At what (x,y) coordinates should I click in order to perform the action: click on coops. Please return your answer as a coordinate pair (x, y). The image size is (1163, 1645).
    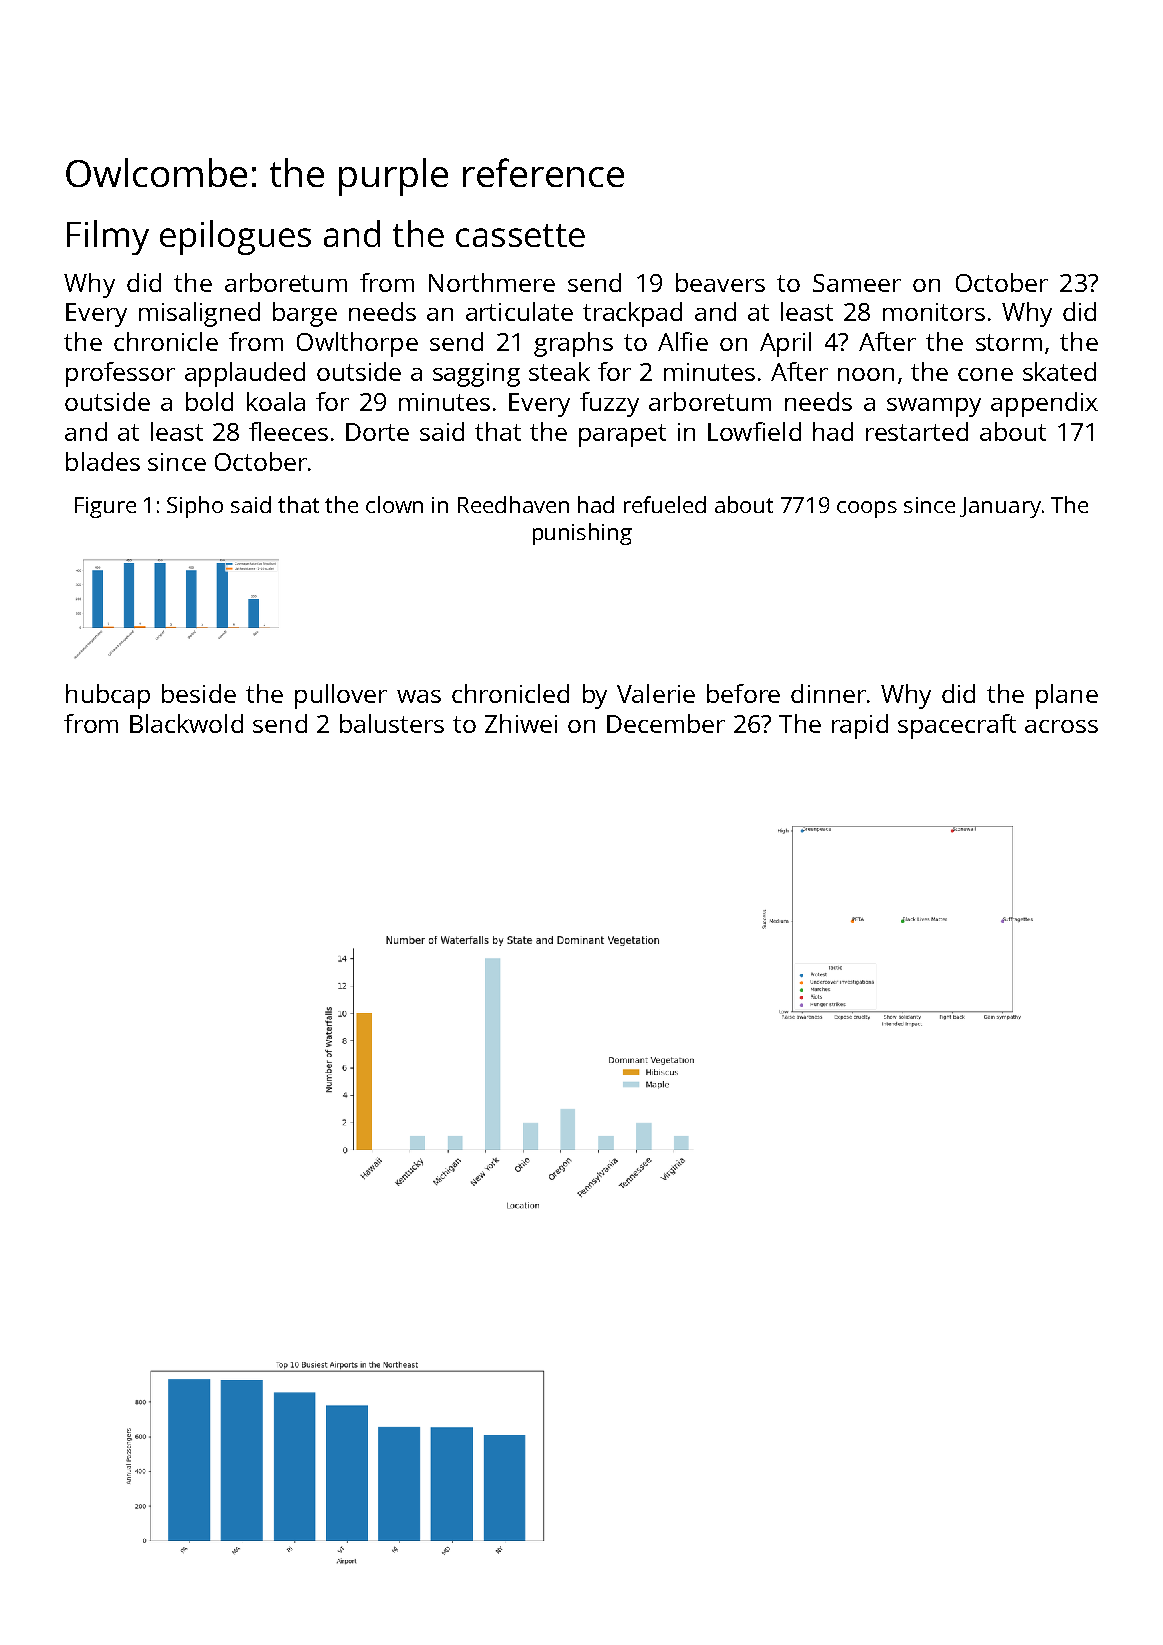
    Looking at the image, I should click on (867, 509).
